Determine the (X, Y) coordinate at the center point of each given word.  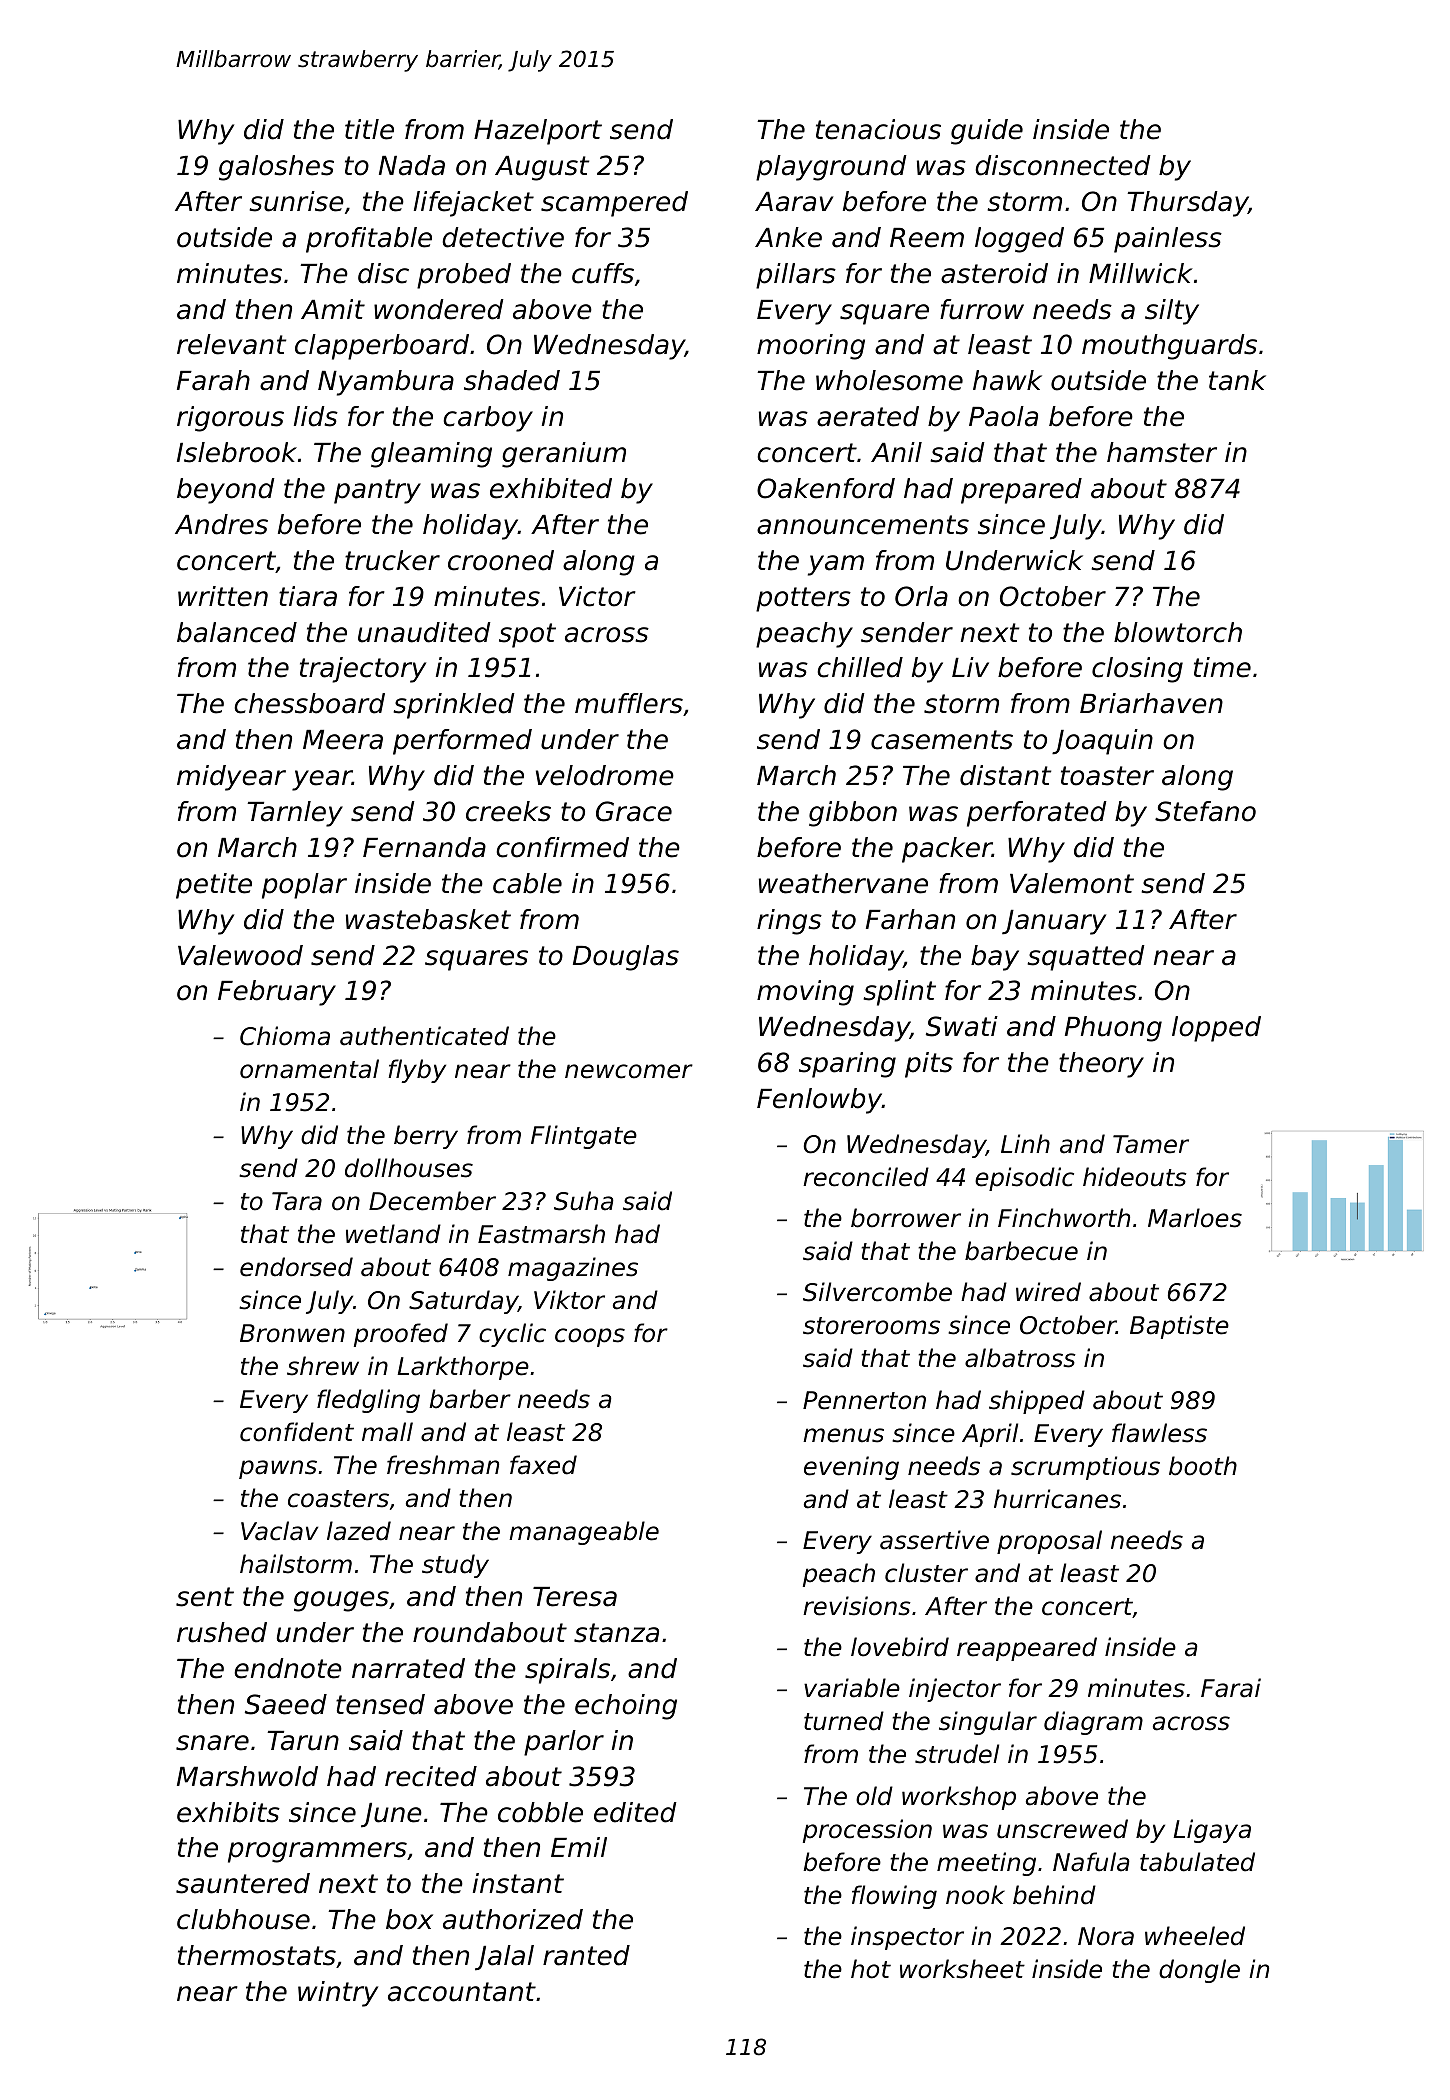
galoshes (276, 168)
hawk (1007, 380)
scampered (614, 204)
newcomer (629, 1071)
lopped (1216, 1029)
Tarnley (295, 814)
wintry (338, 1994)
